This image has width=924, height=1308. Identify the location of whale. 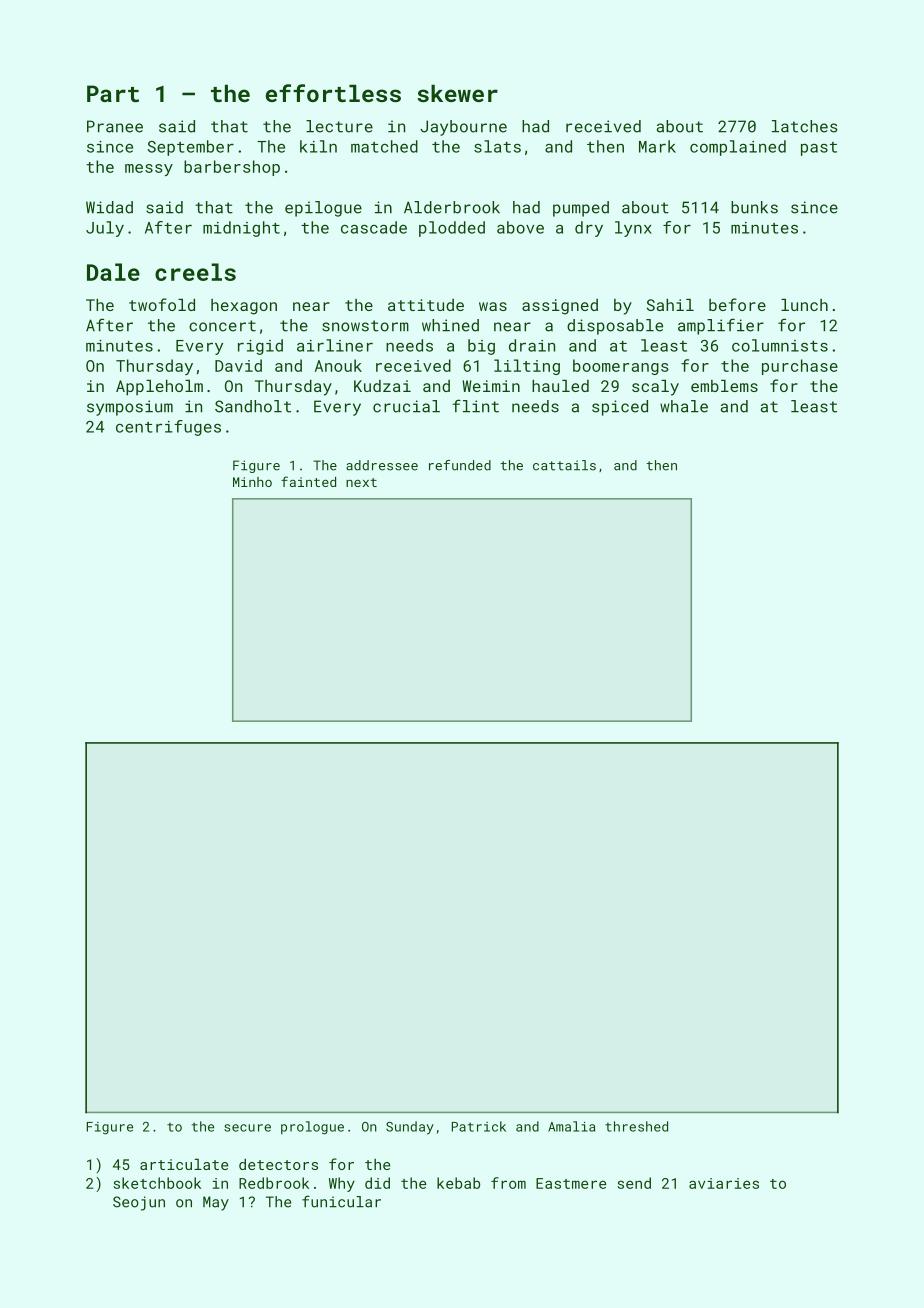
(684, 406).
